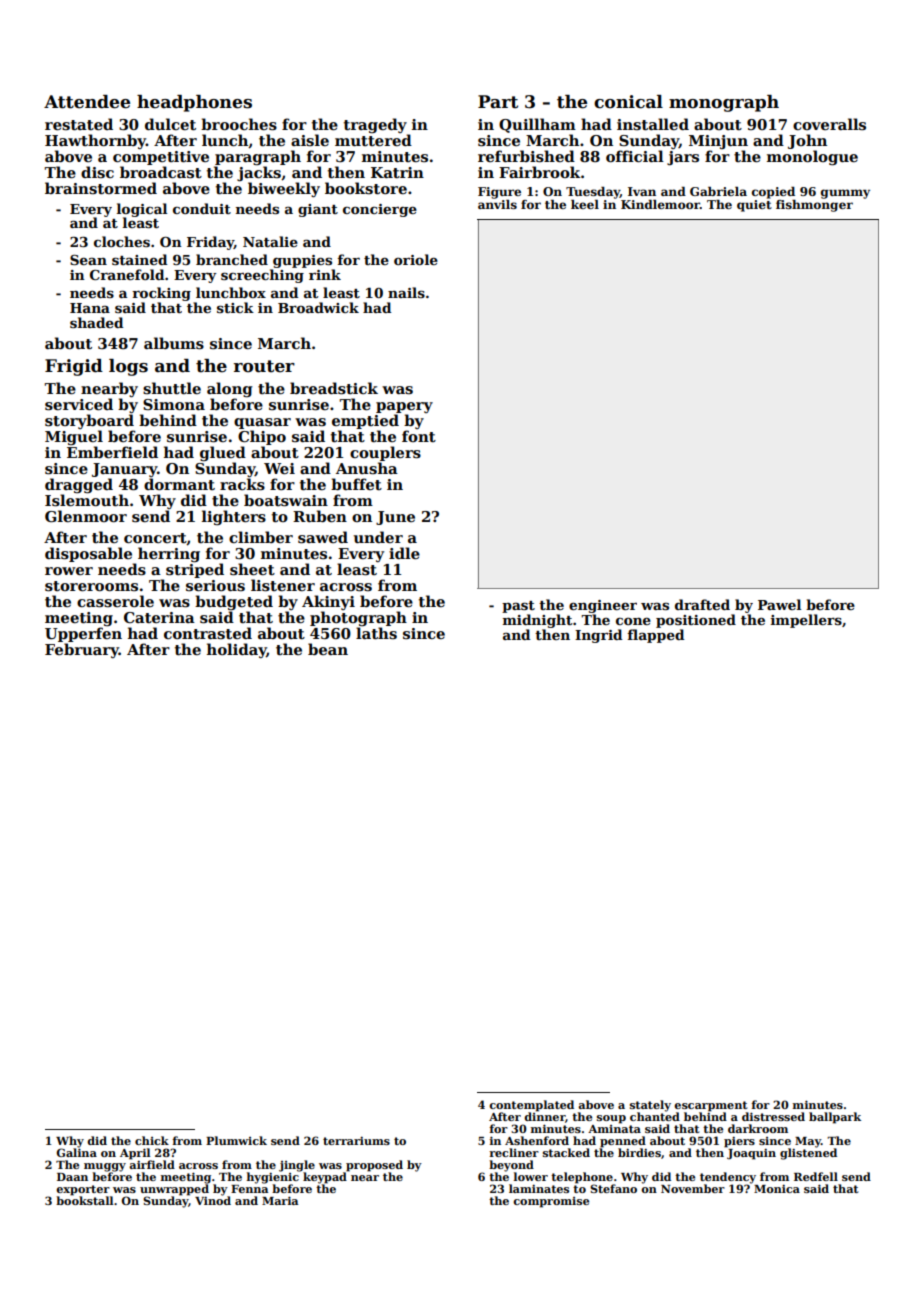 The image size is (924, 1314). I want to click on February, so click(82, 650).
